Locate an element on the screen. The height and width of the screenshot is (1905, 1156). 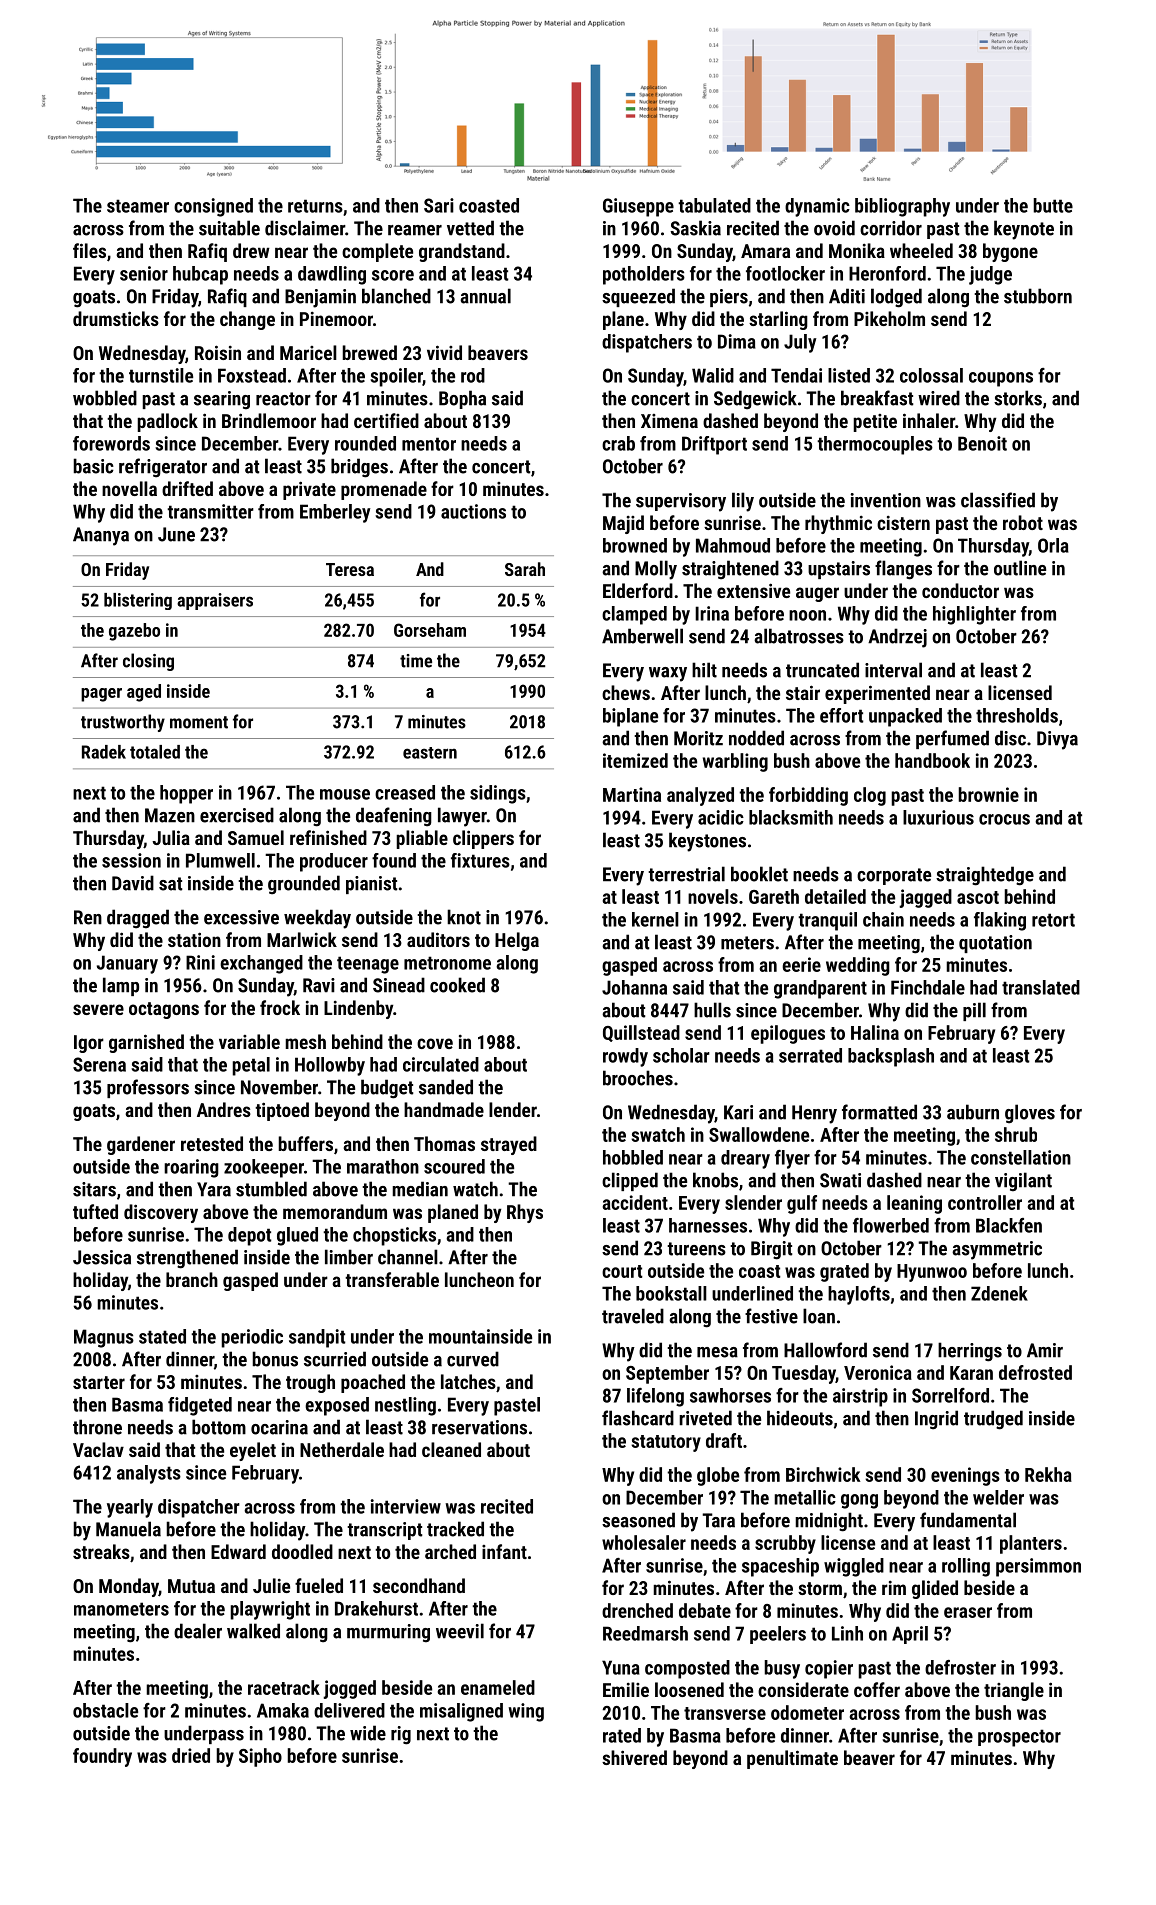
shivered is located at coordinates (634, 1757).
